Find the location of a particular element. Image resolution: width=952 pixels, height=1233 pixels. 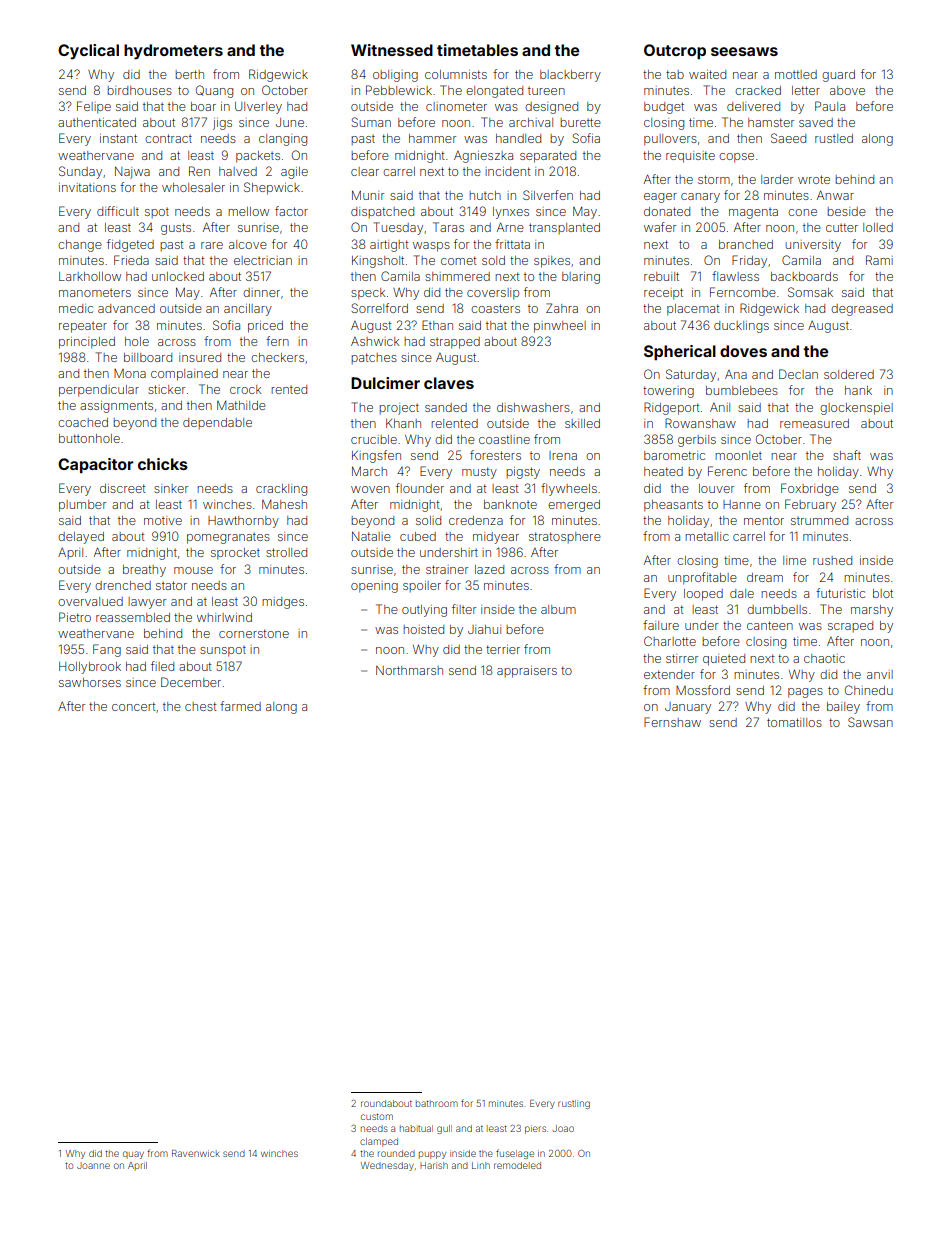

gusts is located at coordinates (176, 229).
